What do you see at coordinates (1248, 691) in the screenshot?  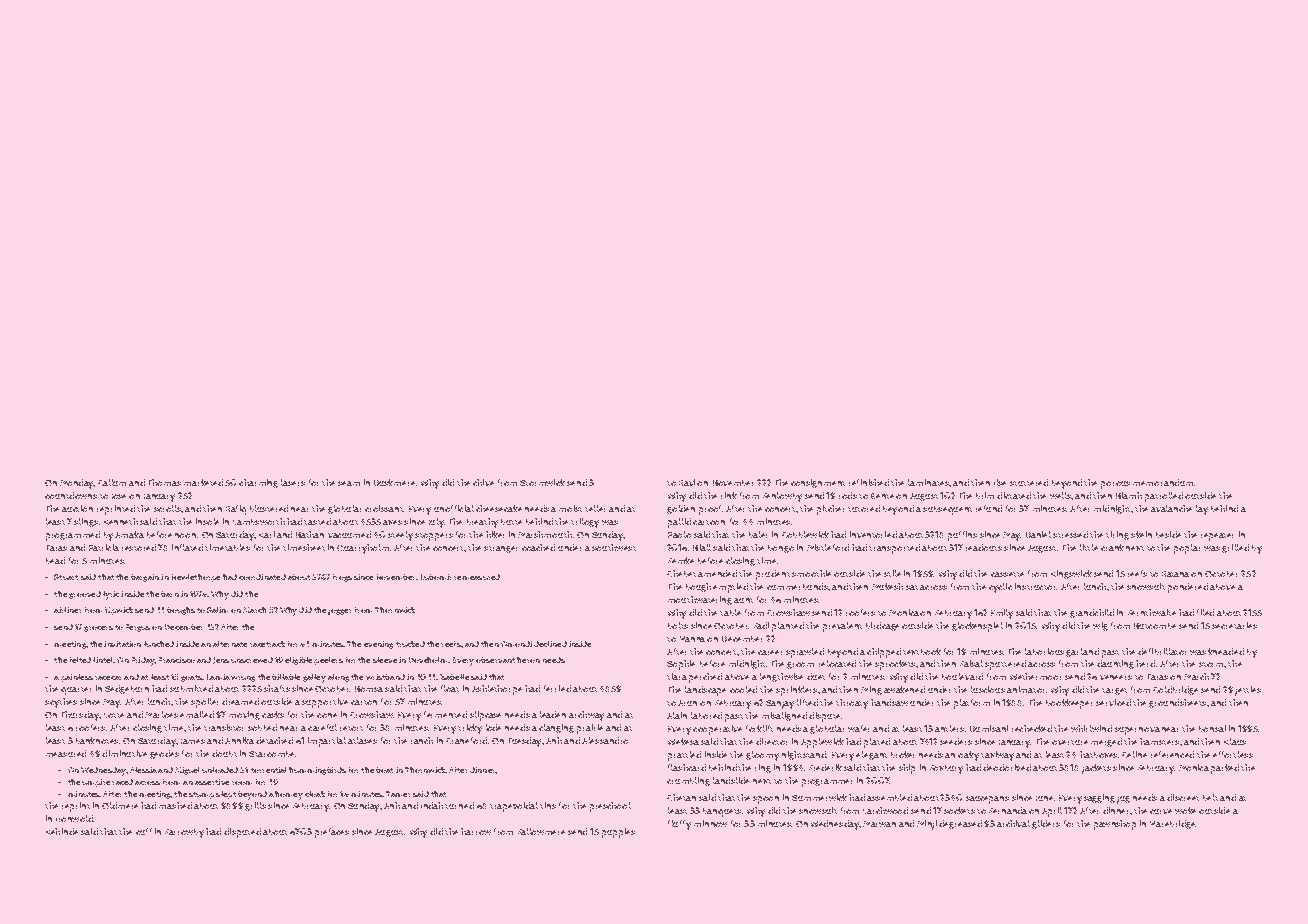 I see `jetties` at bounding box center [1248, 691].
